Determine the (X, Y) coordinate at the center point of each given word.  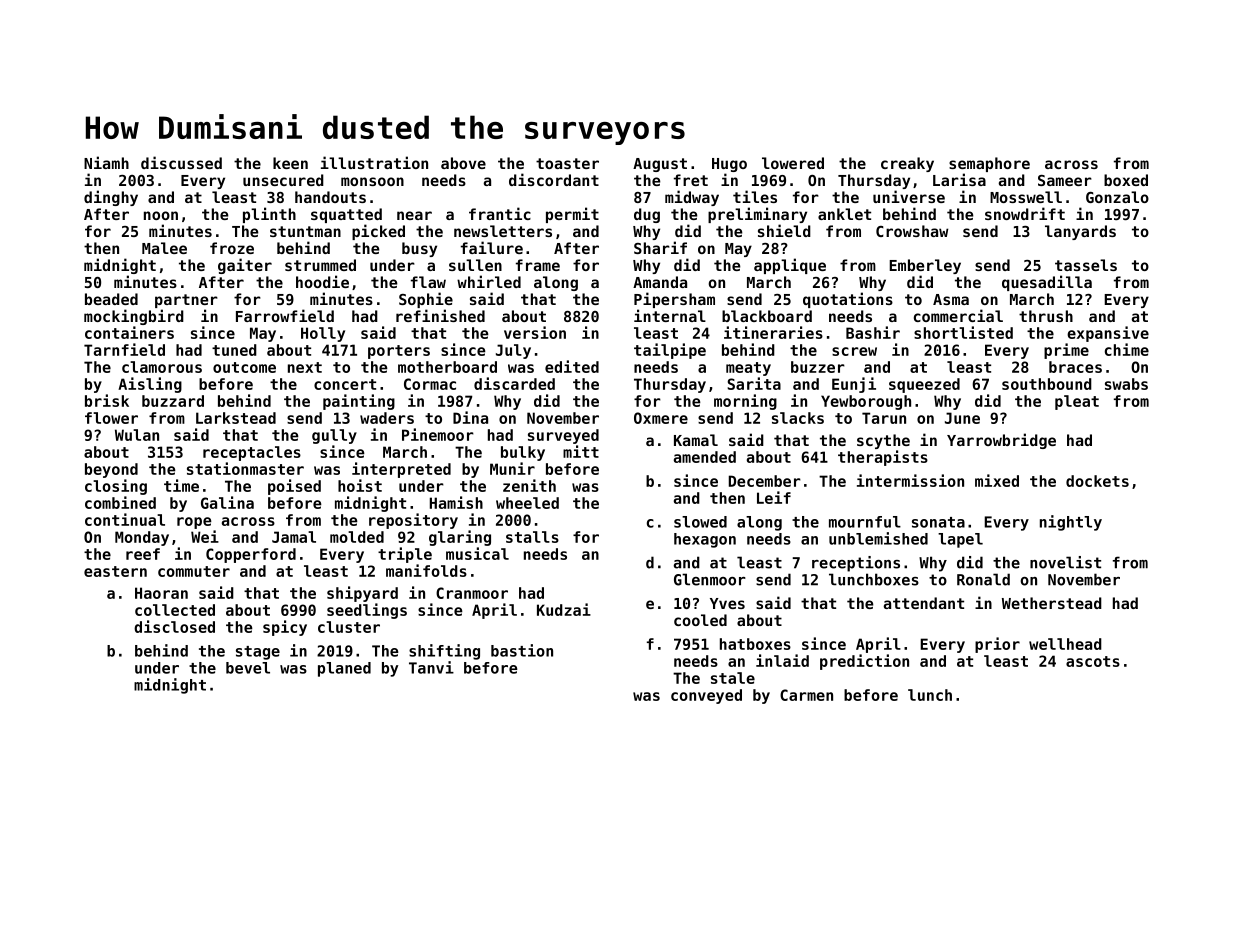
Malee (164, 248)
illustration (374, 162)
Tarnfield (124, 349)
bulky (523, 453)
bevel (248, 668)
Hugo (729, 165)
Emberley (925, 266)
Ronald (983, 579)
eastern (115, 571)
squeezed (924, 385)
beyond (111, 470)
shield (784, 230)
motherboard (447, 367)
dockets (1097, 481)
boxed (1126, 180)
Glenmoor (710, 579)
